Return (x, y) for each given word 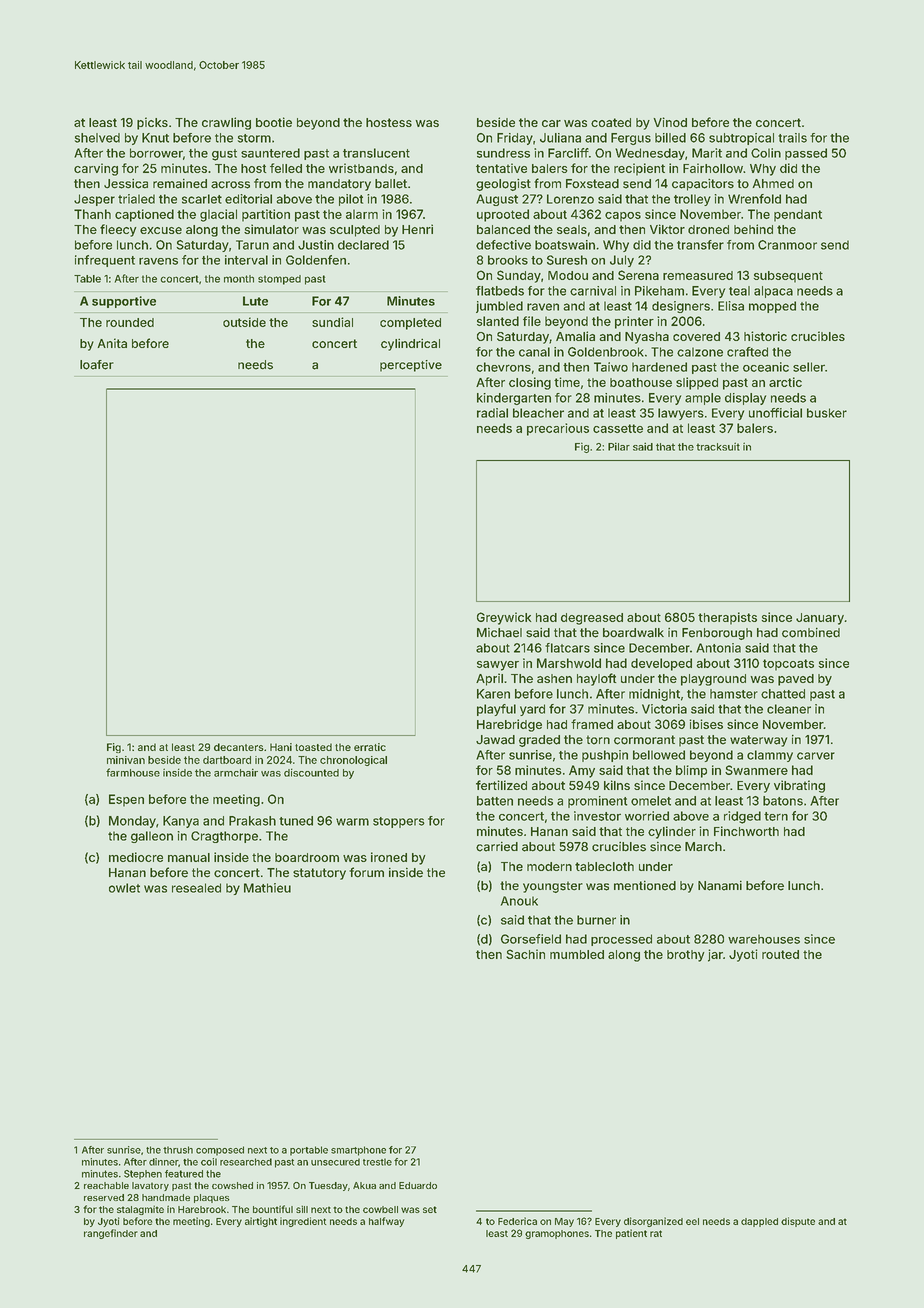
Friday (515, 139)
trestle (377, 1162)
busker (827, 413)
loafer (97, 365)
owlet (124, 888)
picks (152, 123)
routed (780, 954)
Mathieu (267, 888)
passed (806, 154)
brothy (686, 956)
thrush (178, 1150)
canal (534, 352)
